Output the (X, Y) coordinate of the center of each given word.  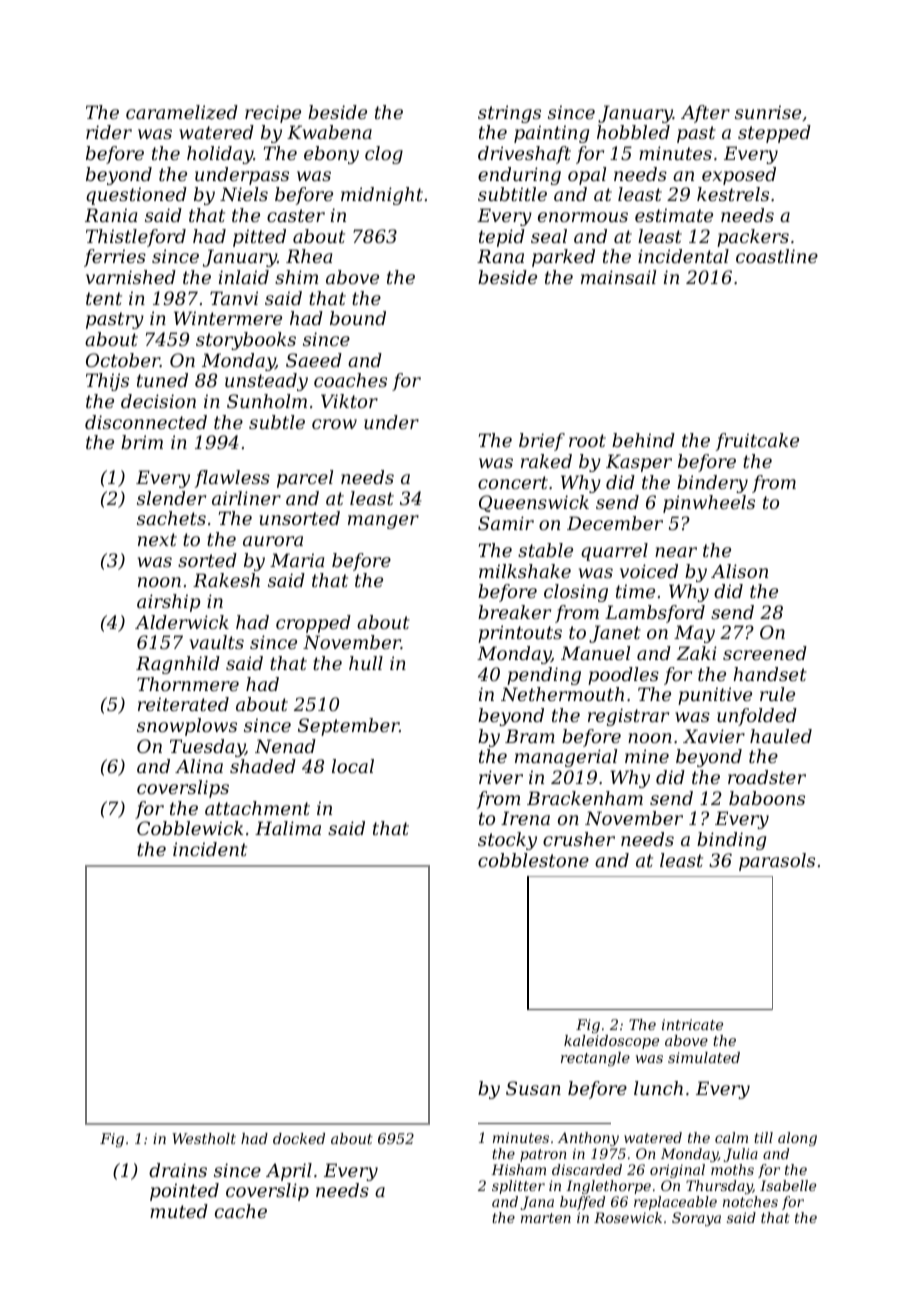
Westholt (204, 1138)
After (705, 114)
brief (542, 442)
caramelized (182, 112)
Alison (739, 571)
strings (509, 114)
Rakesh (226, 580)
